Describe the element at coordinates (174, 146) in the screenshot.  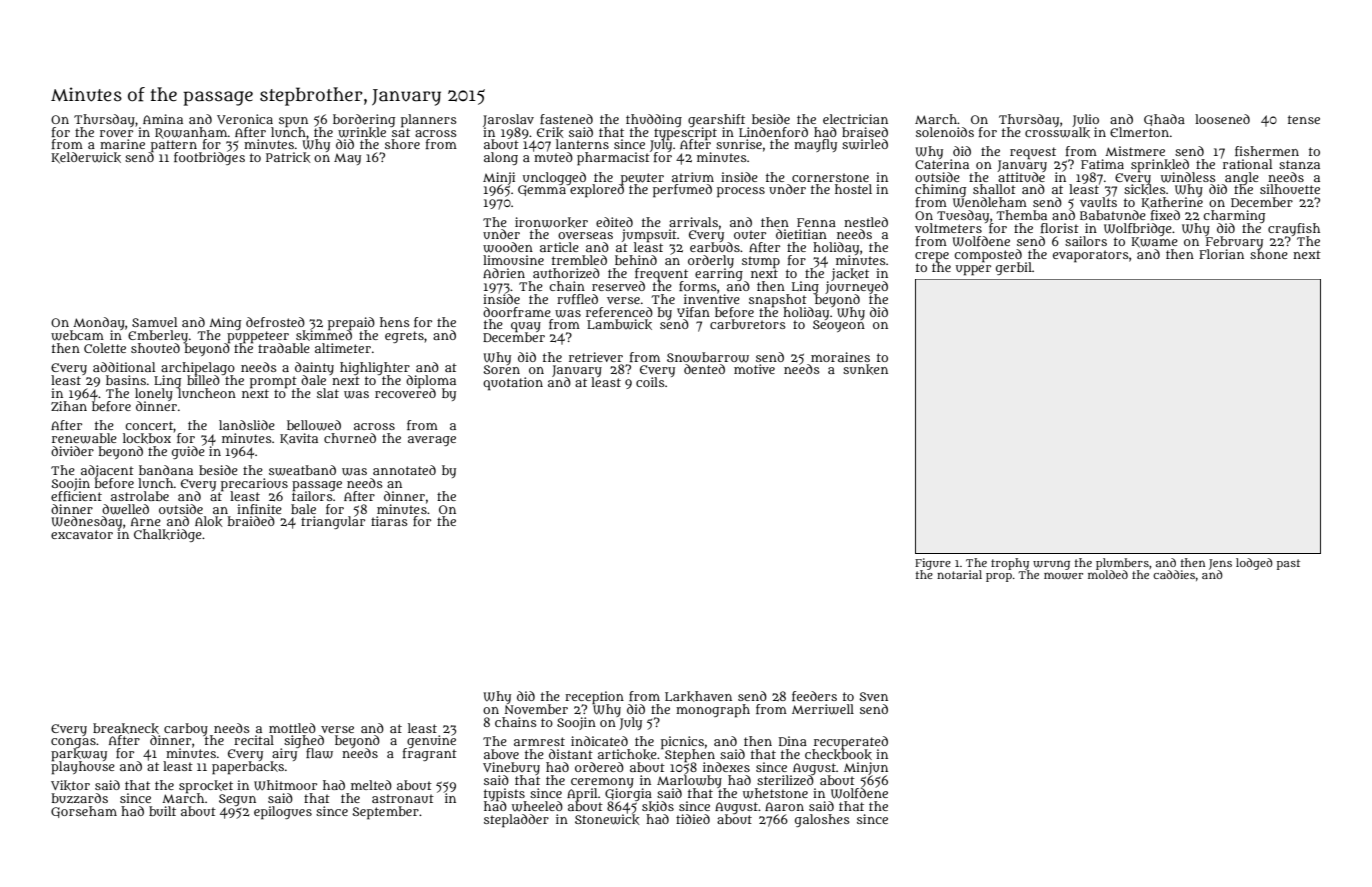
I see `pattern` at that location.
